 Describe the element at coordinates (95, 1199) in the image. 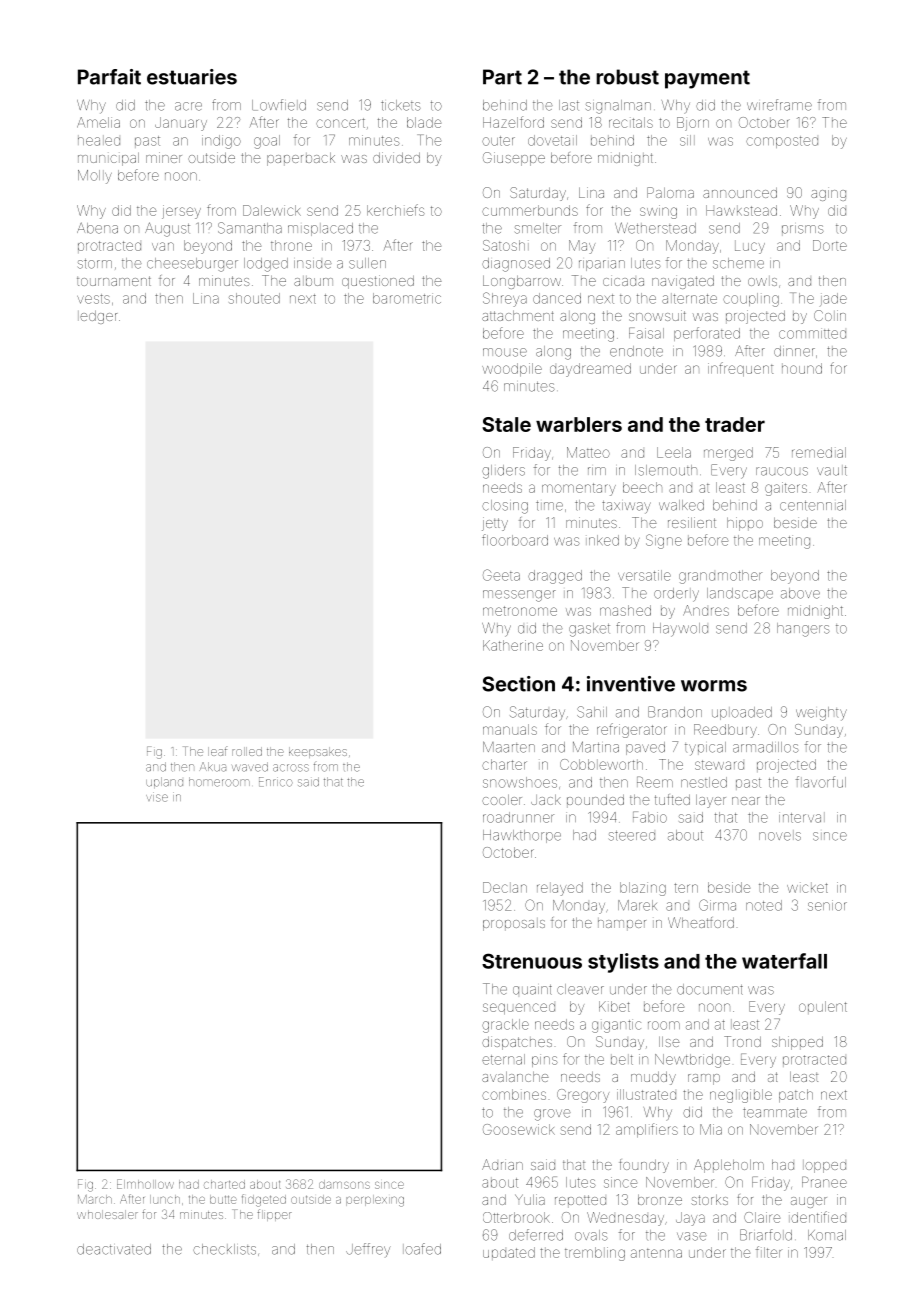

I see `March` at that location.
